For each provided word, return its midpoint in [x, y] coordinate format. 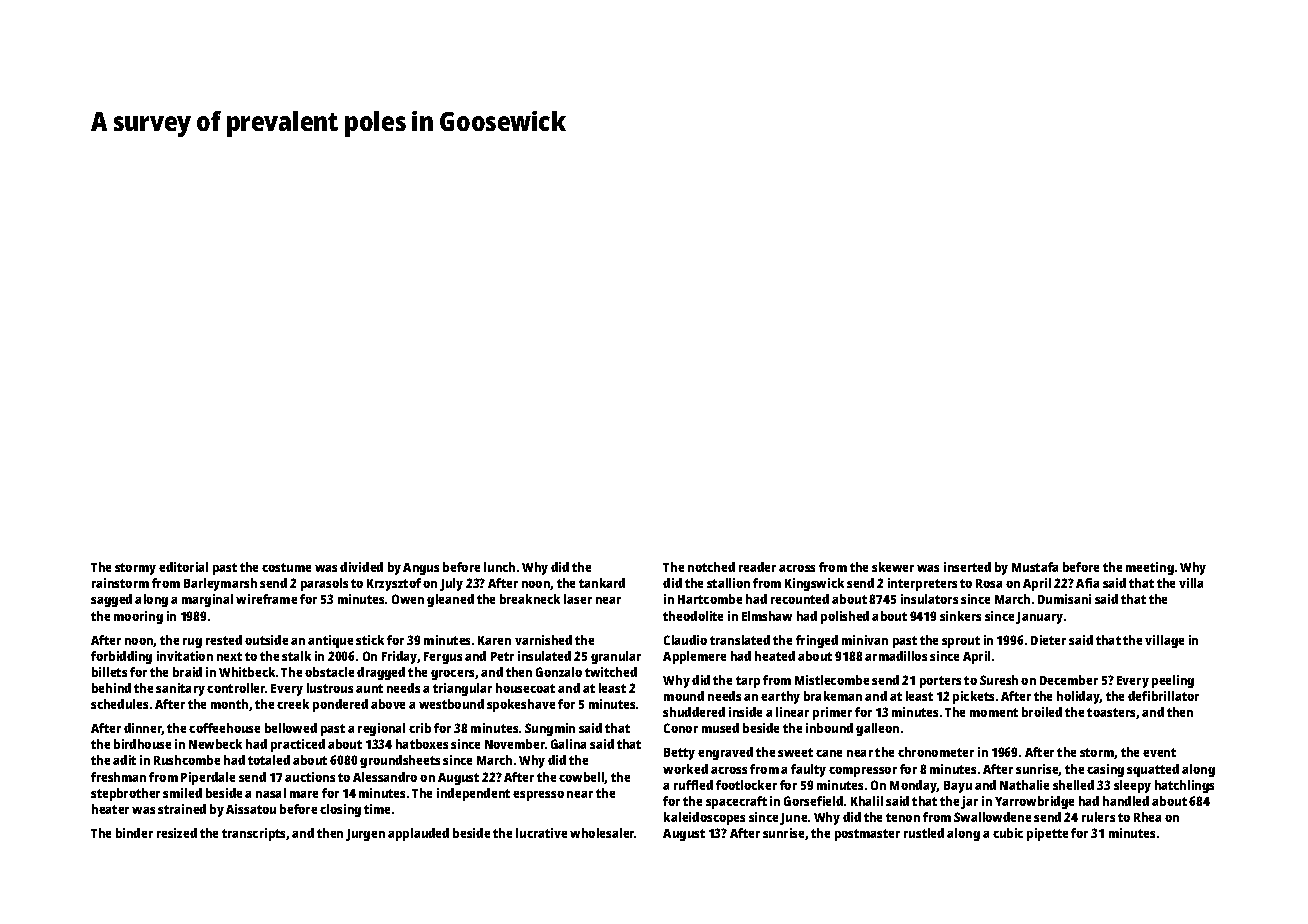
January [1039, 618]
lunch [499, 567]
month [229, 704]
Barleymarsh [220, 584]
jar [969, 802]
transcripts [253, 834]
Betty [679, 754]
